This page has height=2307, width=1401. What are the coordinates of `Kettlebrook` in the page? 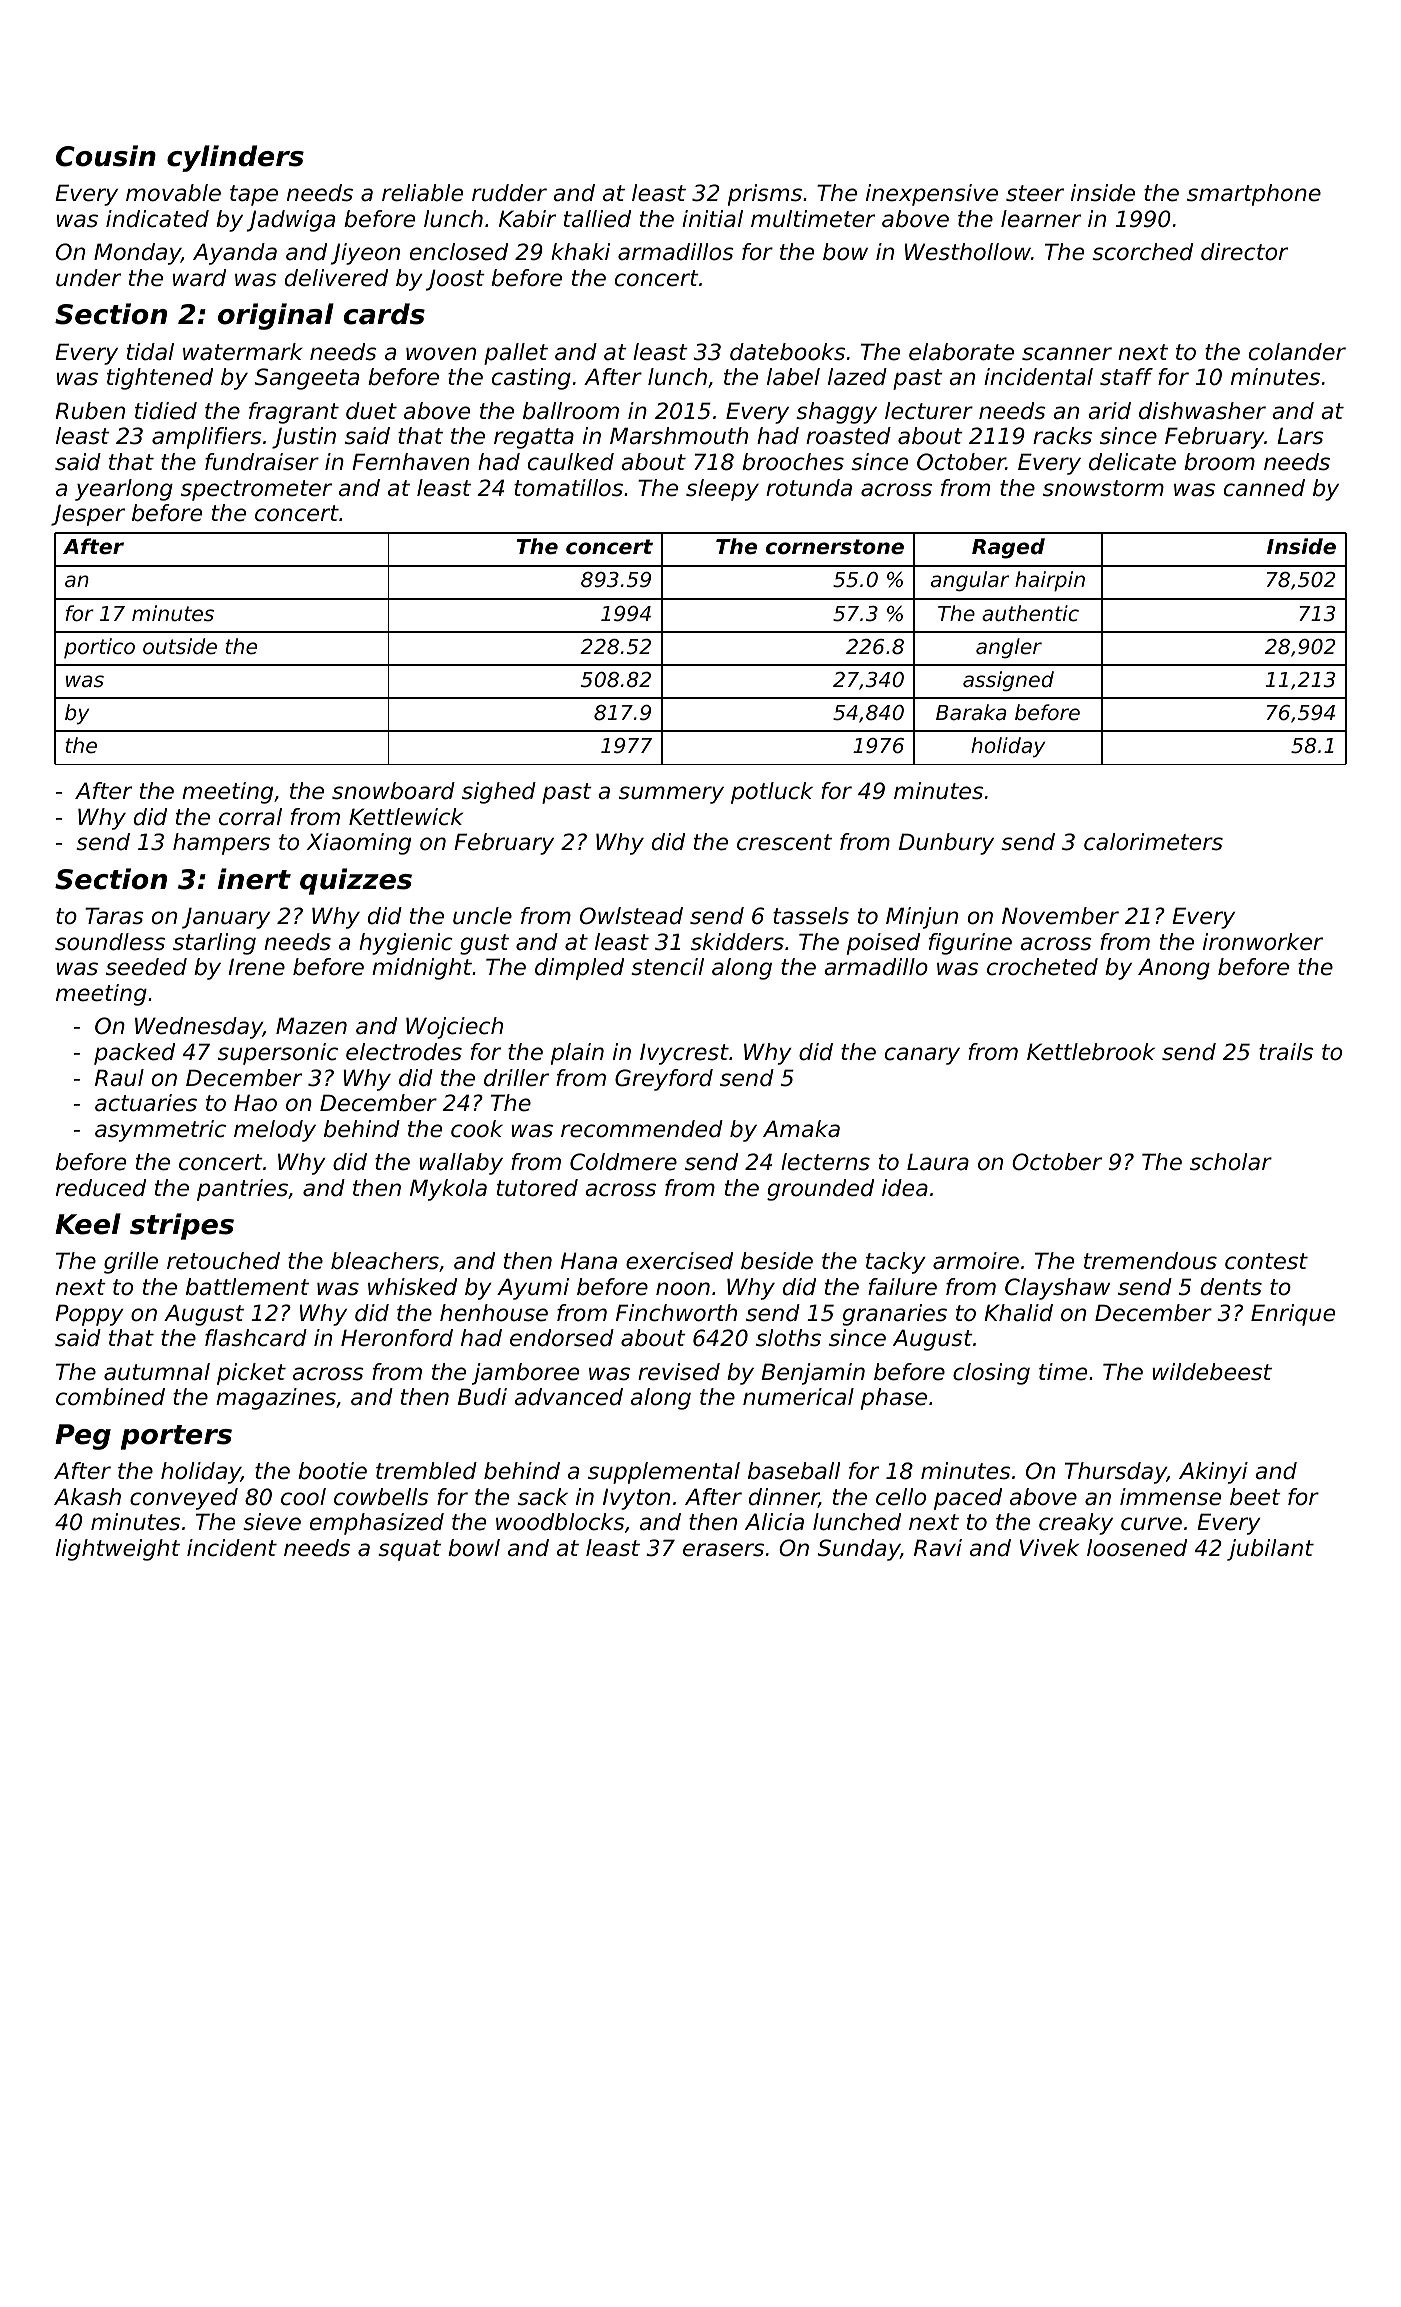 It's located at (1091, 1052).
